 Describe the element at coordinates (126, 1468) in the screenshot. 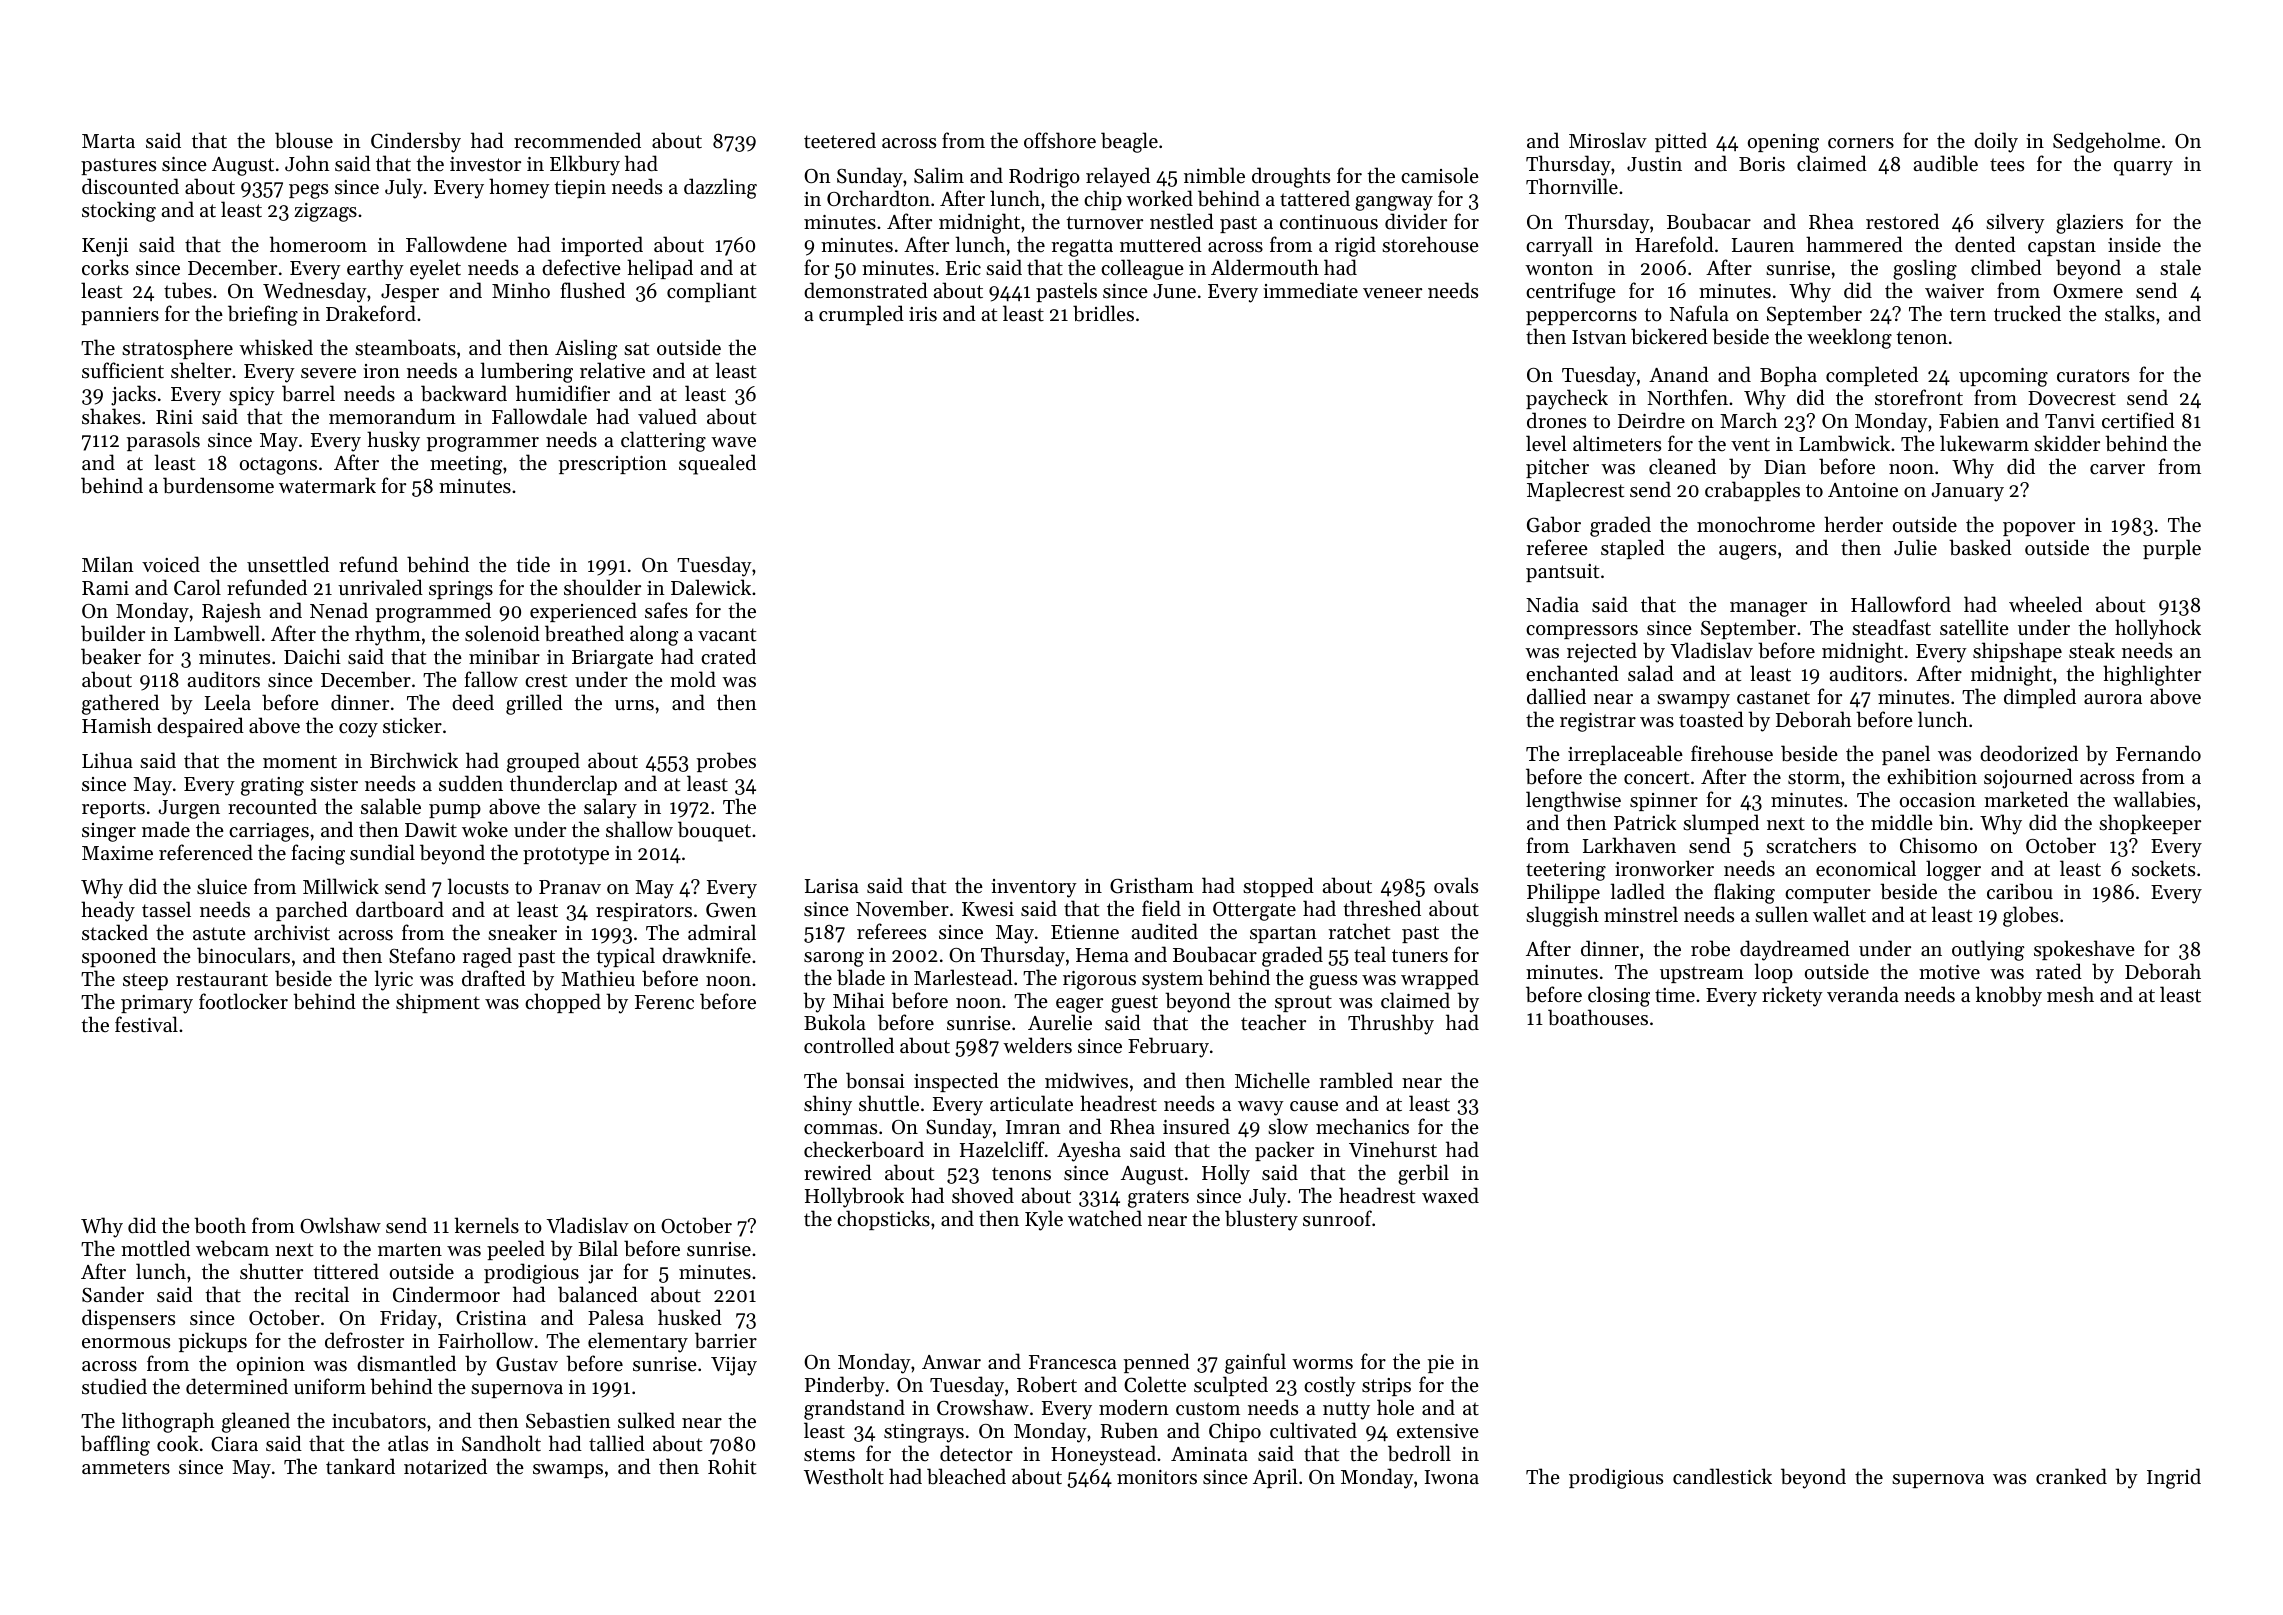

I see `ammeters` at that location.
